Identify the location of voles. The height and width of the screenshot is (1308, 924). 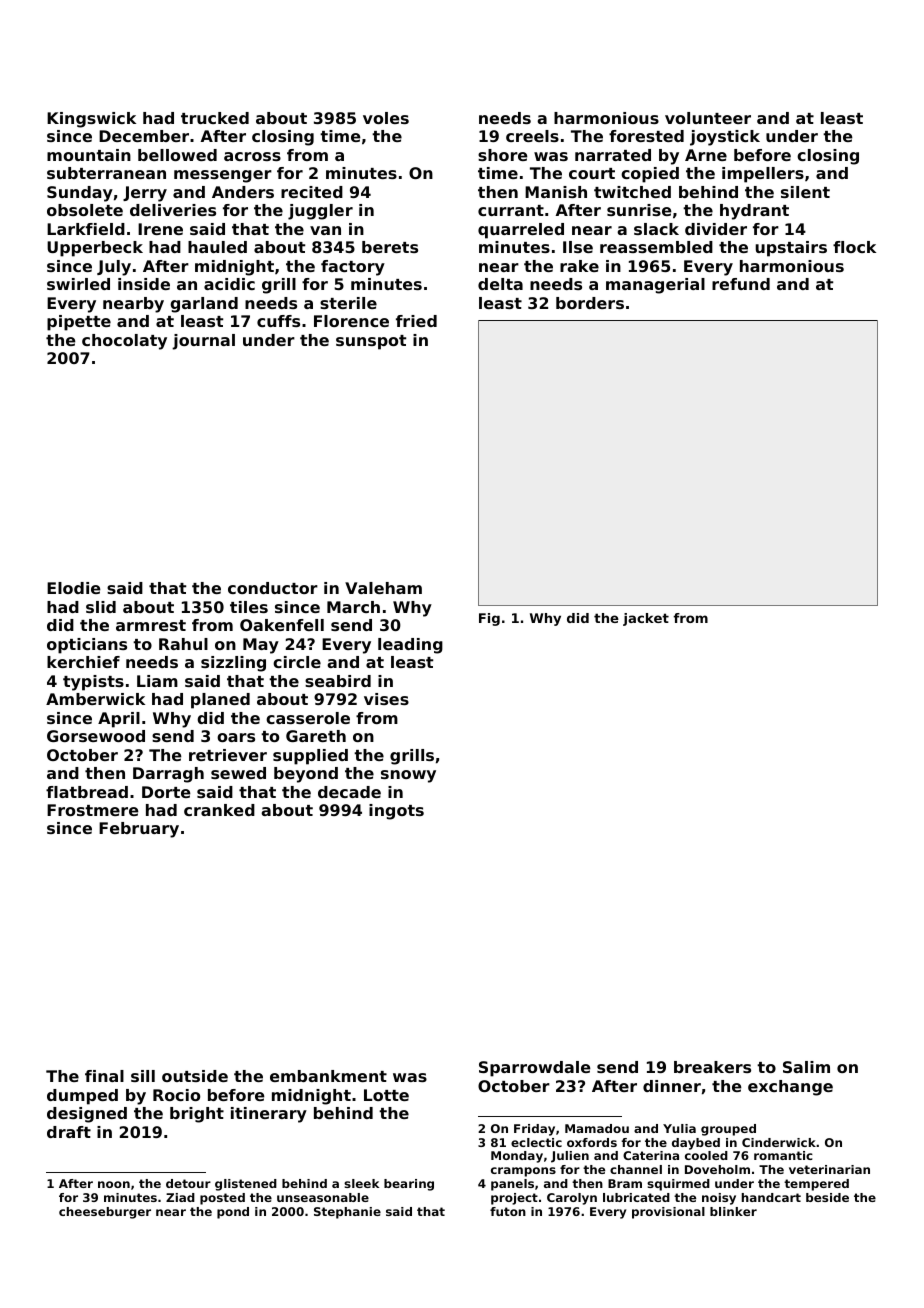
(386, 118).
